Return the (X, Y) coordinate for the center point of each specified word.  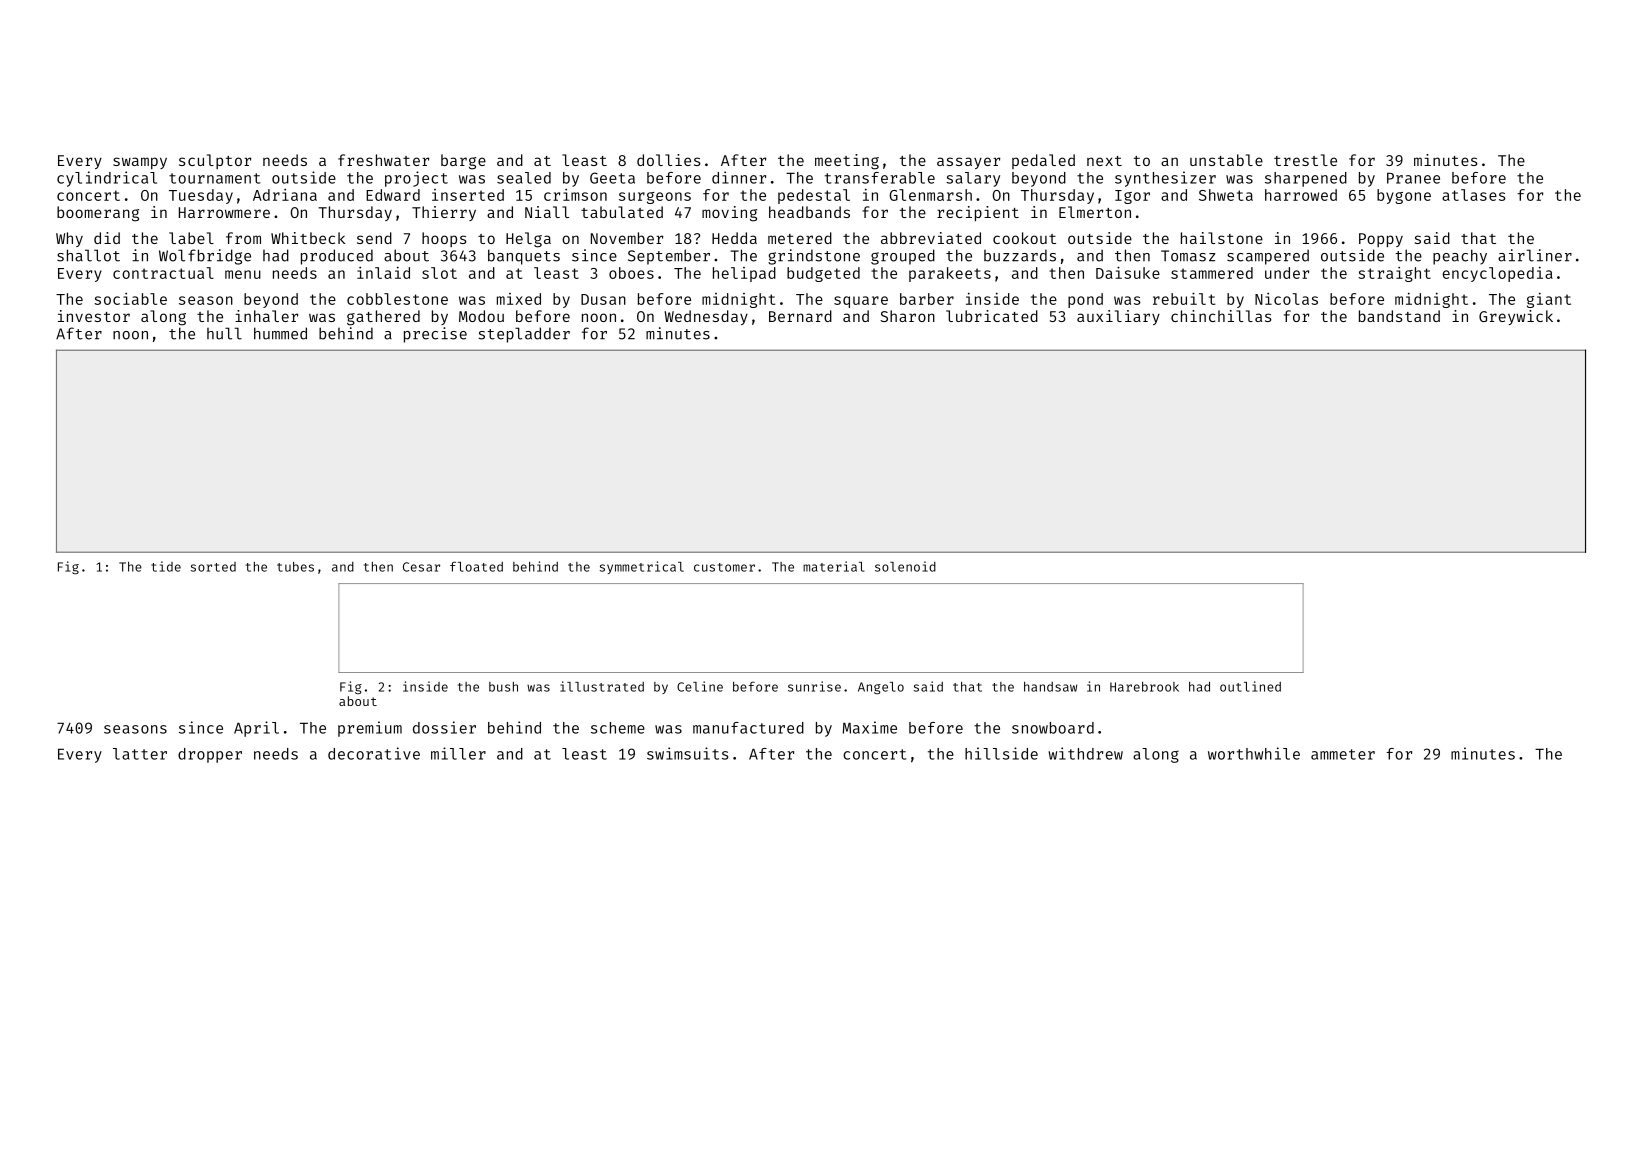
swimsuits (687, 753)
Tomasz (1188, 256)
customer (724, 567)
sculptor (215, 161)
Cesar (421, 567)
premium (370, 729)
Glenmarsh (930, 195)
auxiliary (1118, 317)
